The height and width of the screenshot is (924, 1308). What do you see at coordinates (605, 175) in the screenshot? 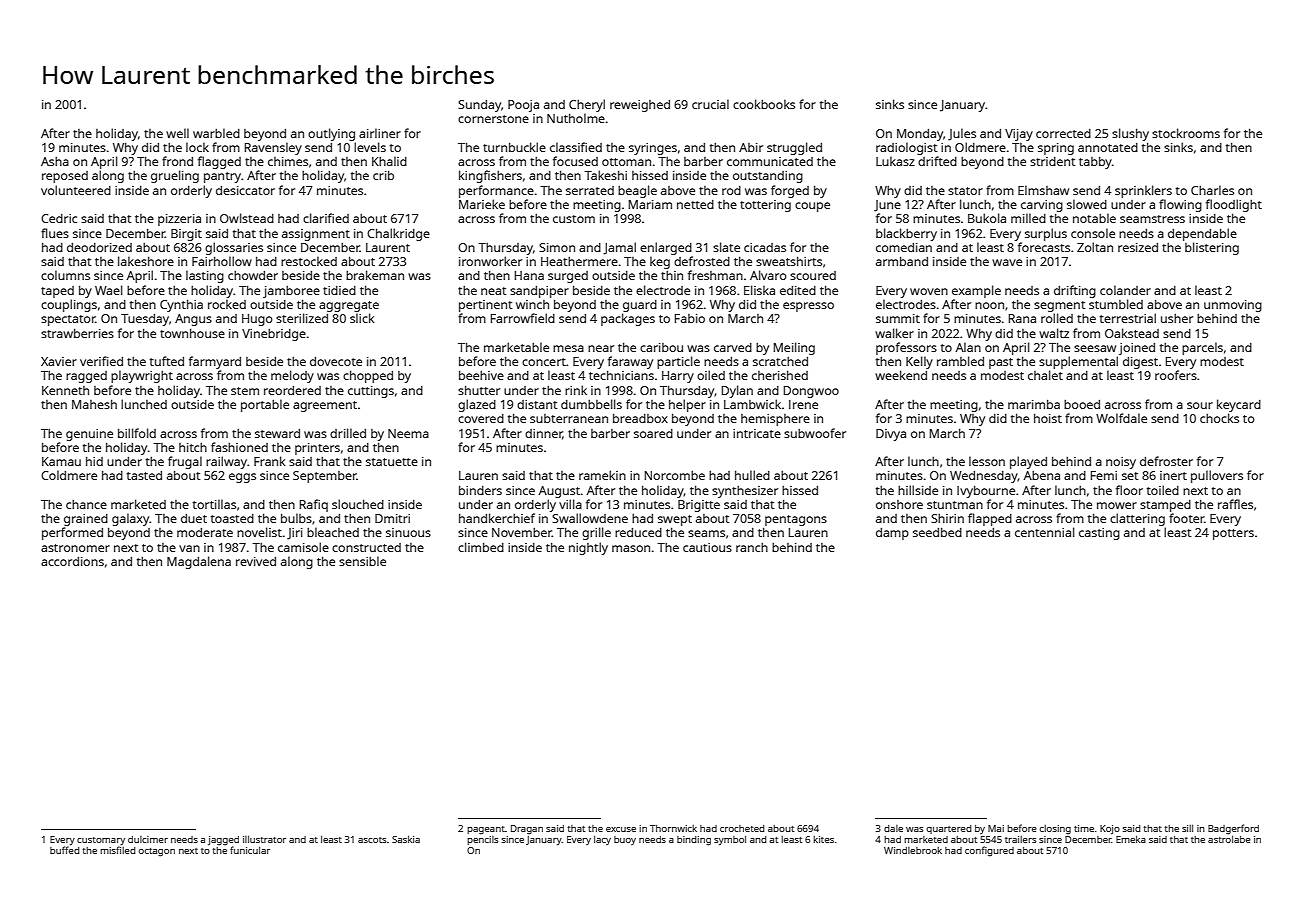
I see `Takeshi` at bounding box center [605, 175].
